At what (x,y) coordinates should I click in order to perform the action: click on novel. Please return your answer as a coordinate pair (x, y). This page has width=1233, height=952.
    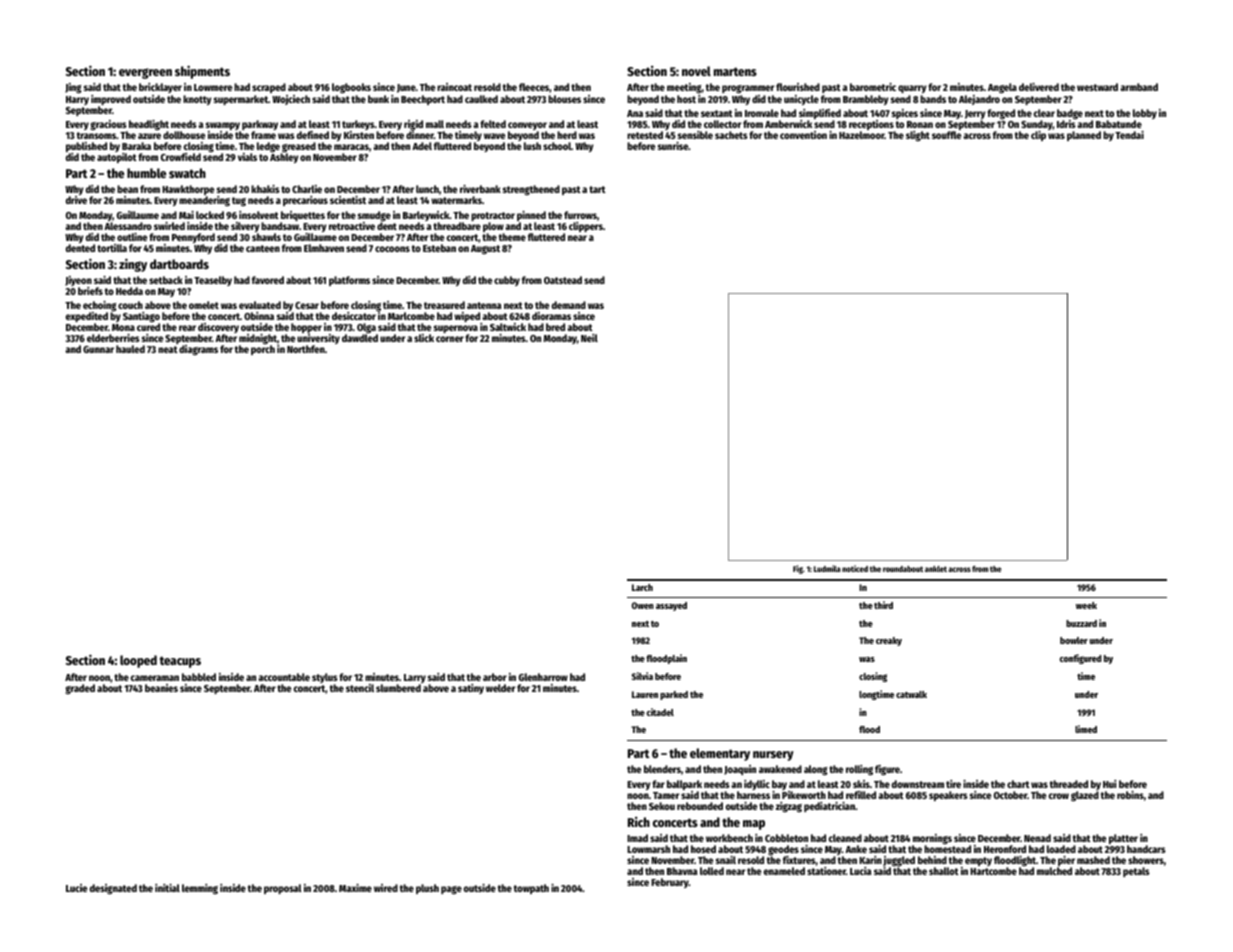
    Looking at the image, I should click on (696, 71).
